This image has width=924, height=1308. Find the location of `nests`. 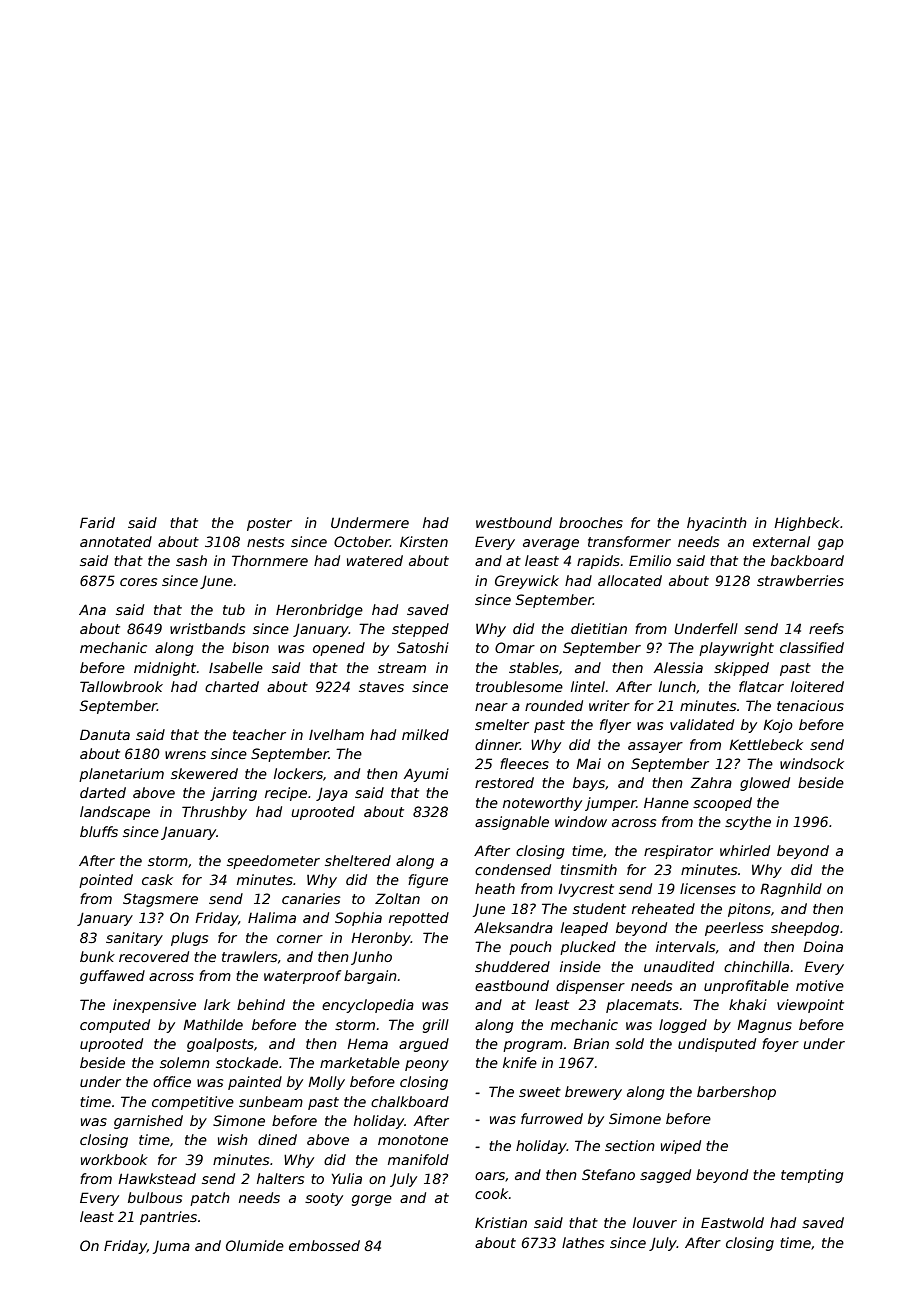

nests is located at coordinates (265, 542).
